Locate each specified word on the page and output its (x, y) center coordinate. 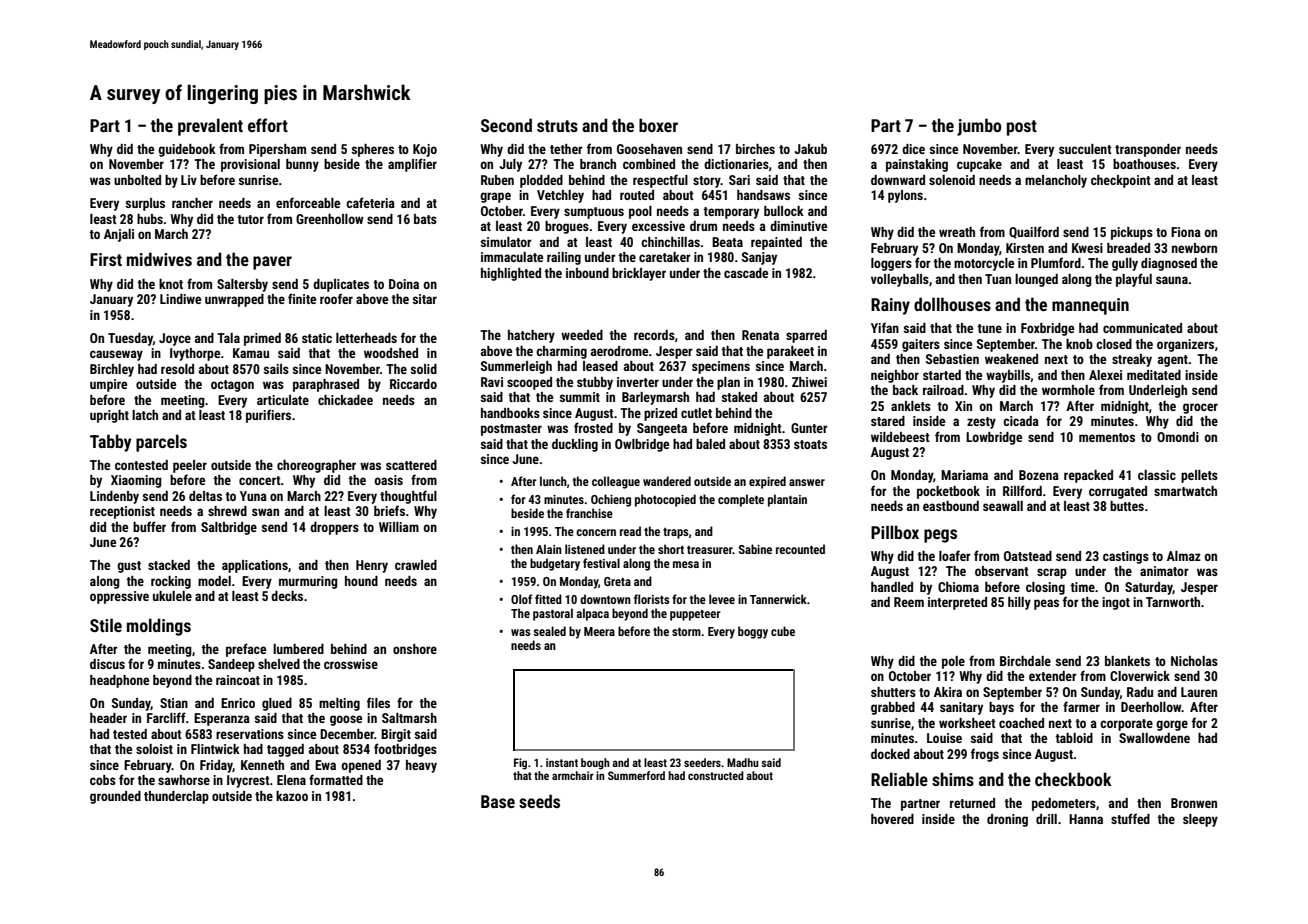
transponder (1148, 150)
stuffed (1130, 818)
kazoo (292, 796)
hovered (892, 819)
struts (557, 126)
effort (268, 125)
